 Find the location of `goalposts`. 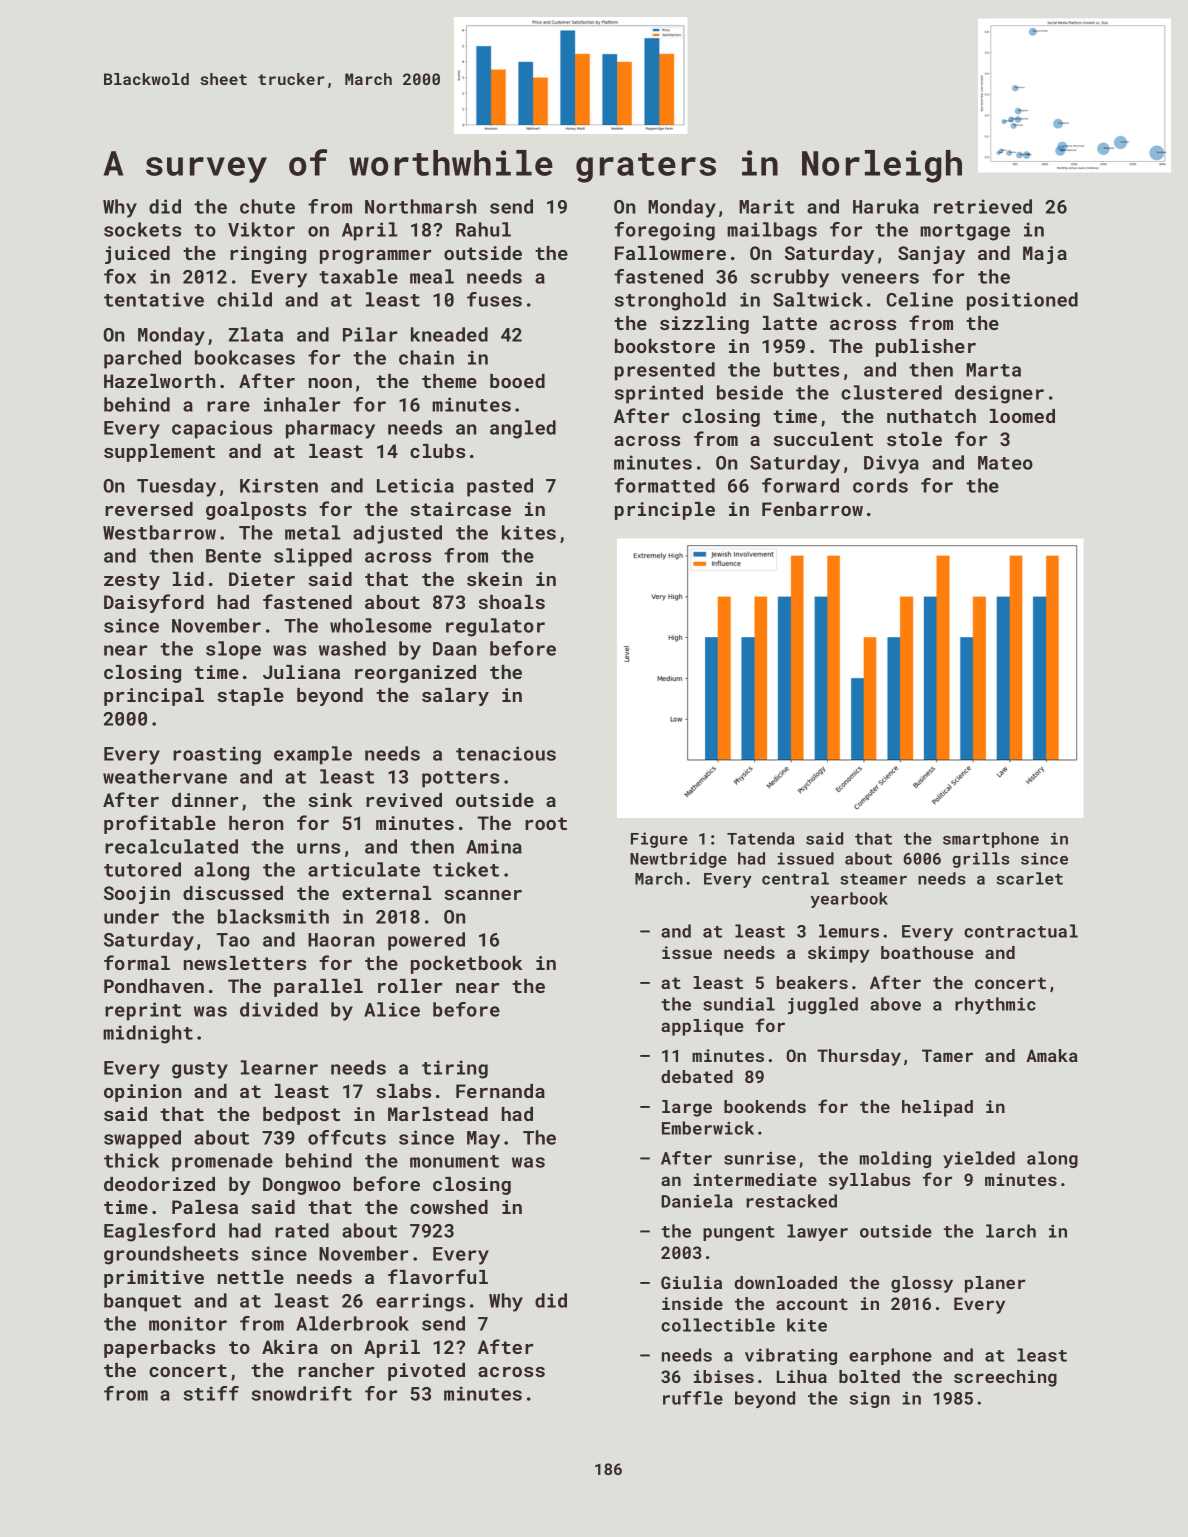

goalposts is located at coordinates (256, 511).
